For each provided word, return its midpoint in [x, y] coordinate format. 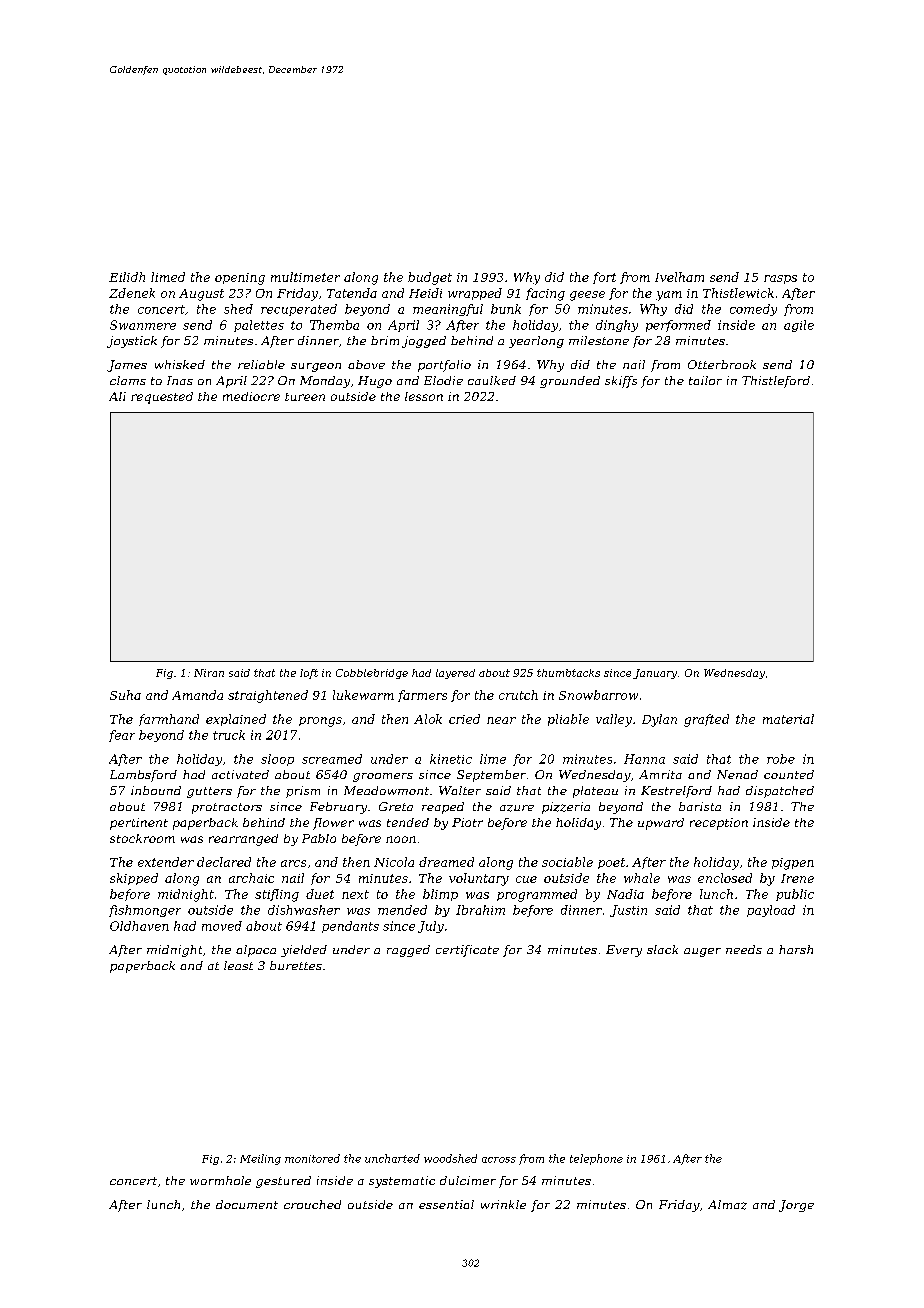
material [788, 719]
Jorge [796, 1206]
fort [604, 278]
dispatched [780, 792]
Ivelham [679, 277]
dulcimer [468, 1180]
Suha [125, 695]
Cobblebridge [372, 674]
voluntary [479, 879]
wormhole [220, 1180]
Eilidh [127, 277]
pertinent [139, 824]
